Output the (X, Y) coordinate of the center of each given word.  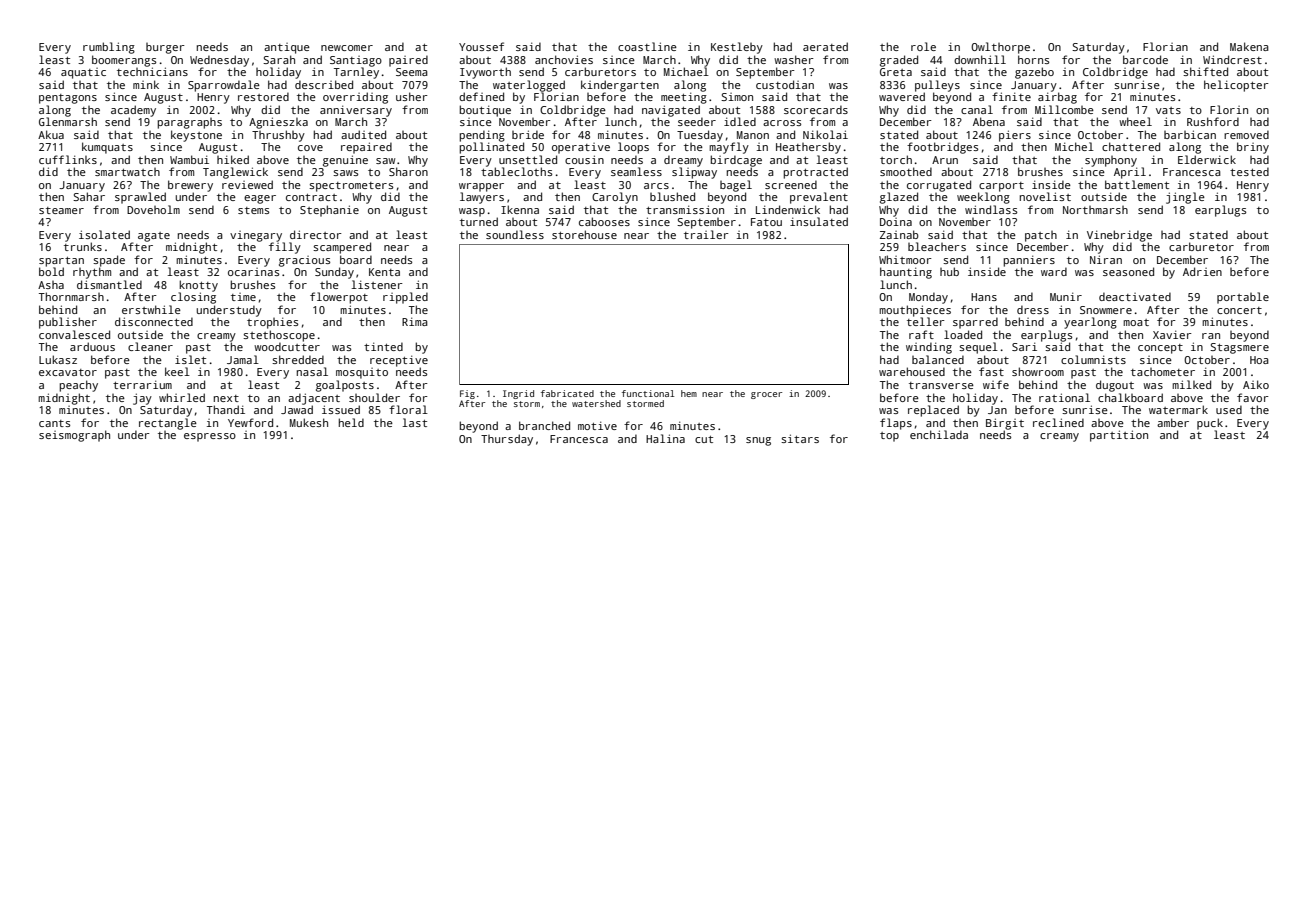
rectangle (168, 424)
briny (1253, 148)
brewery (190, 186)
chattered (1131, 146)
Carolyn (615, 198)
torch (896, 159)
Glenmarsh (68, 121)
